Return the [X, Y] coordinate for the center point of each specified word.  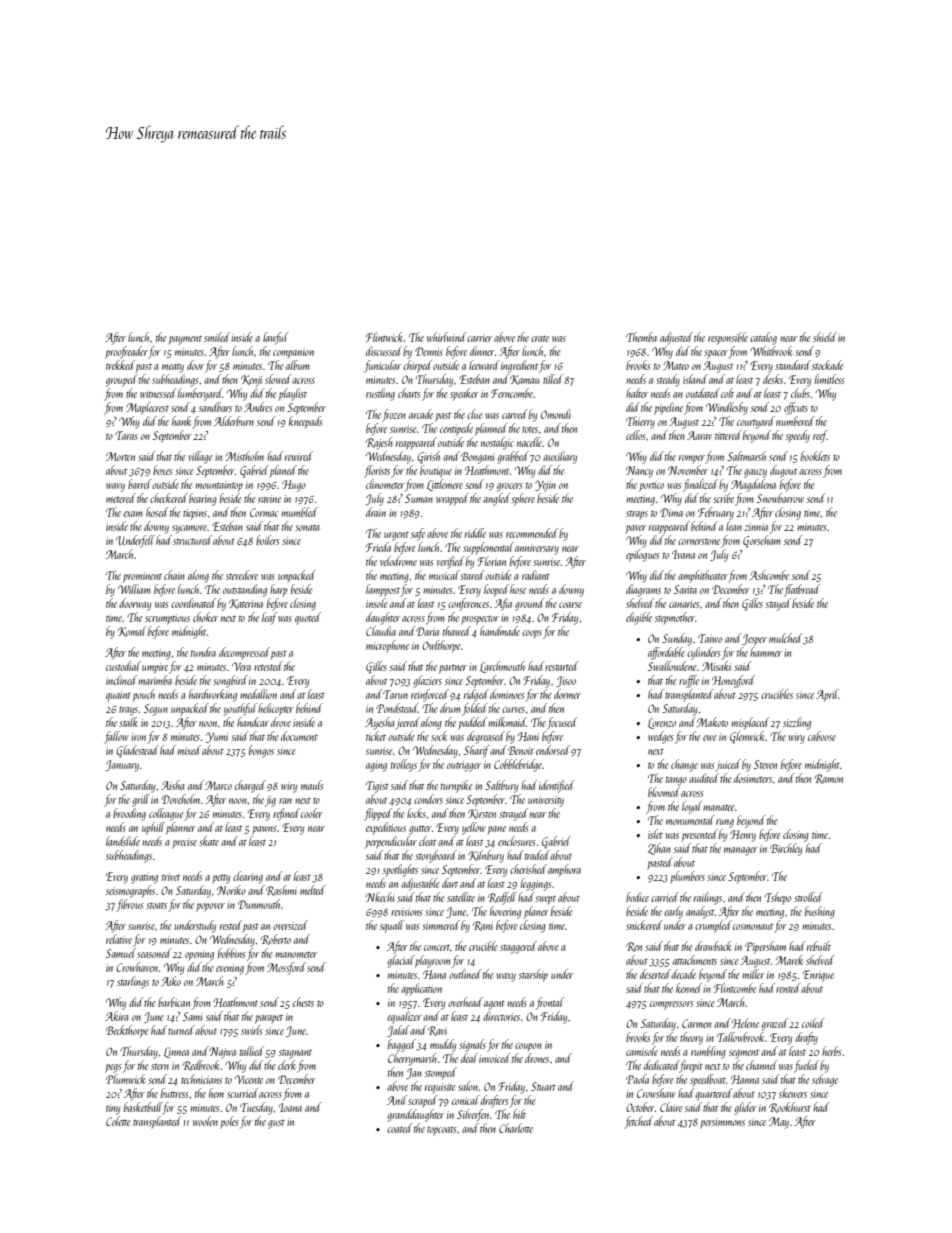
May [779, 1123]
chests [303, 1002]
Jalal [398, 1031]
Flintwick [384, 337]
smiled [217, 337]
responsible [728, 338]
